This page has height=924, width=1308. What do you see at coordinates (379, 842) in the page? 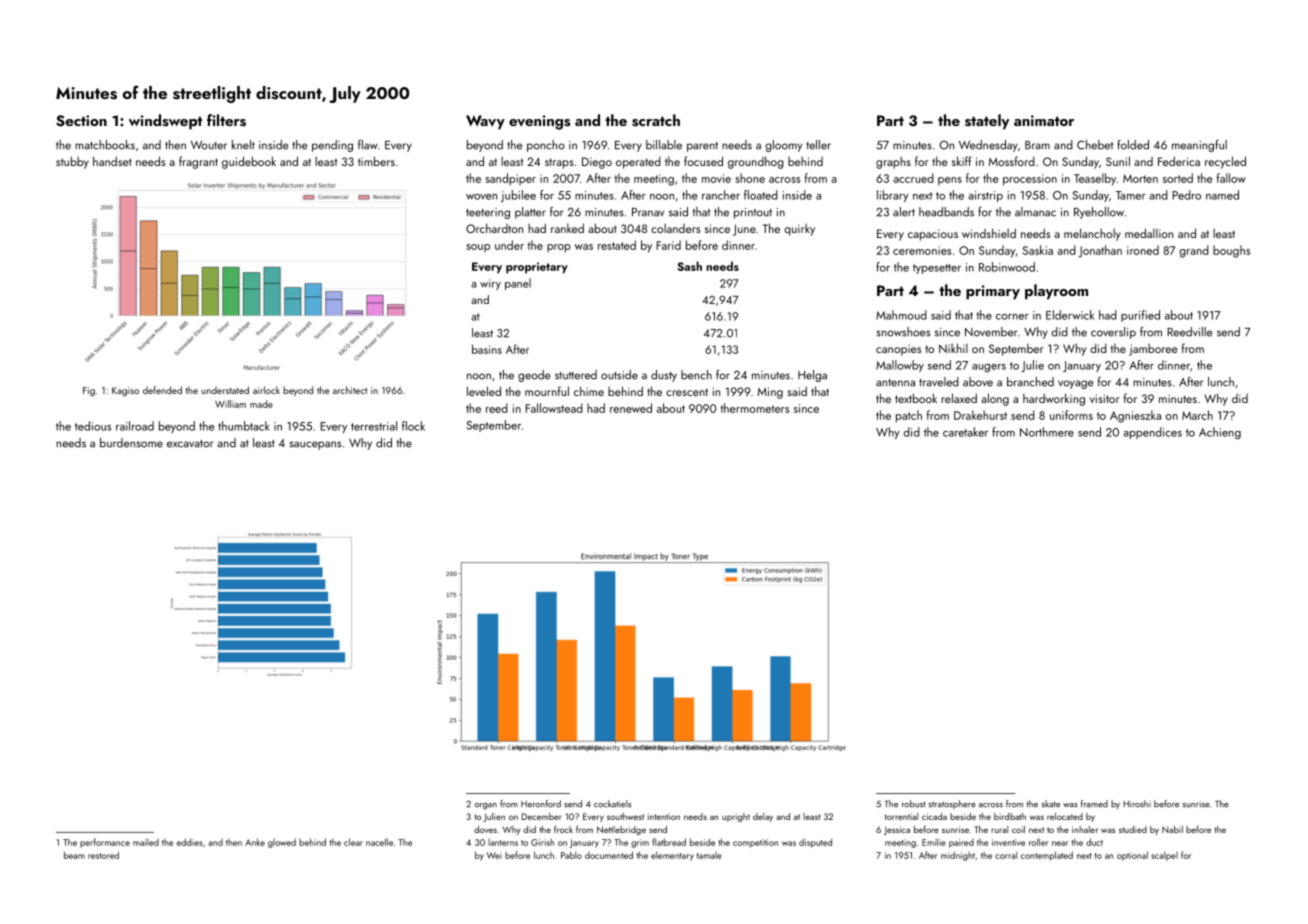
I see `nacelle` at bounding box center [379, 842].
